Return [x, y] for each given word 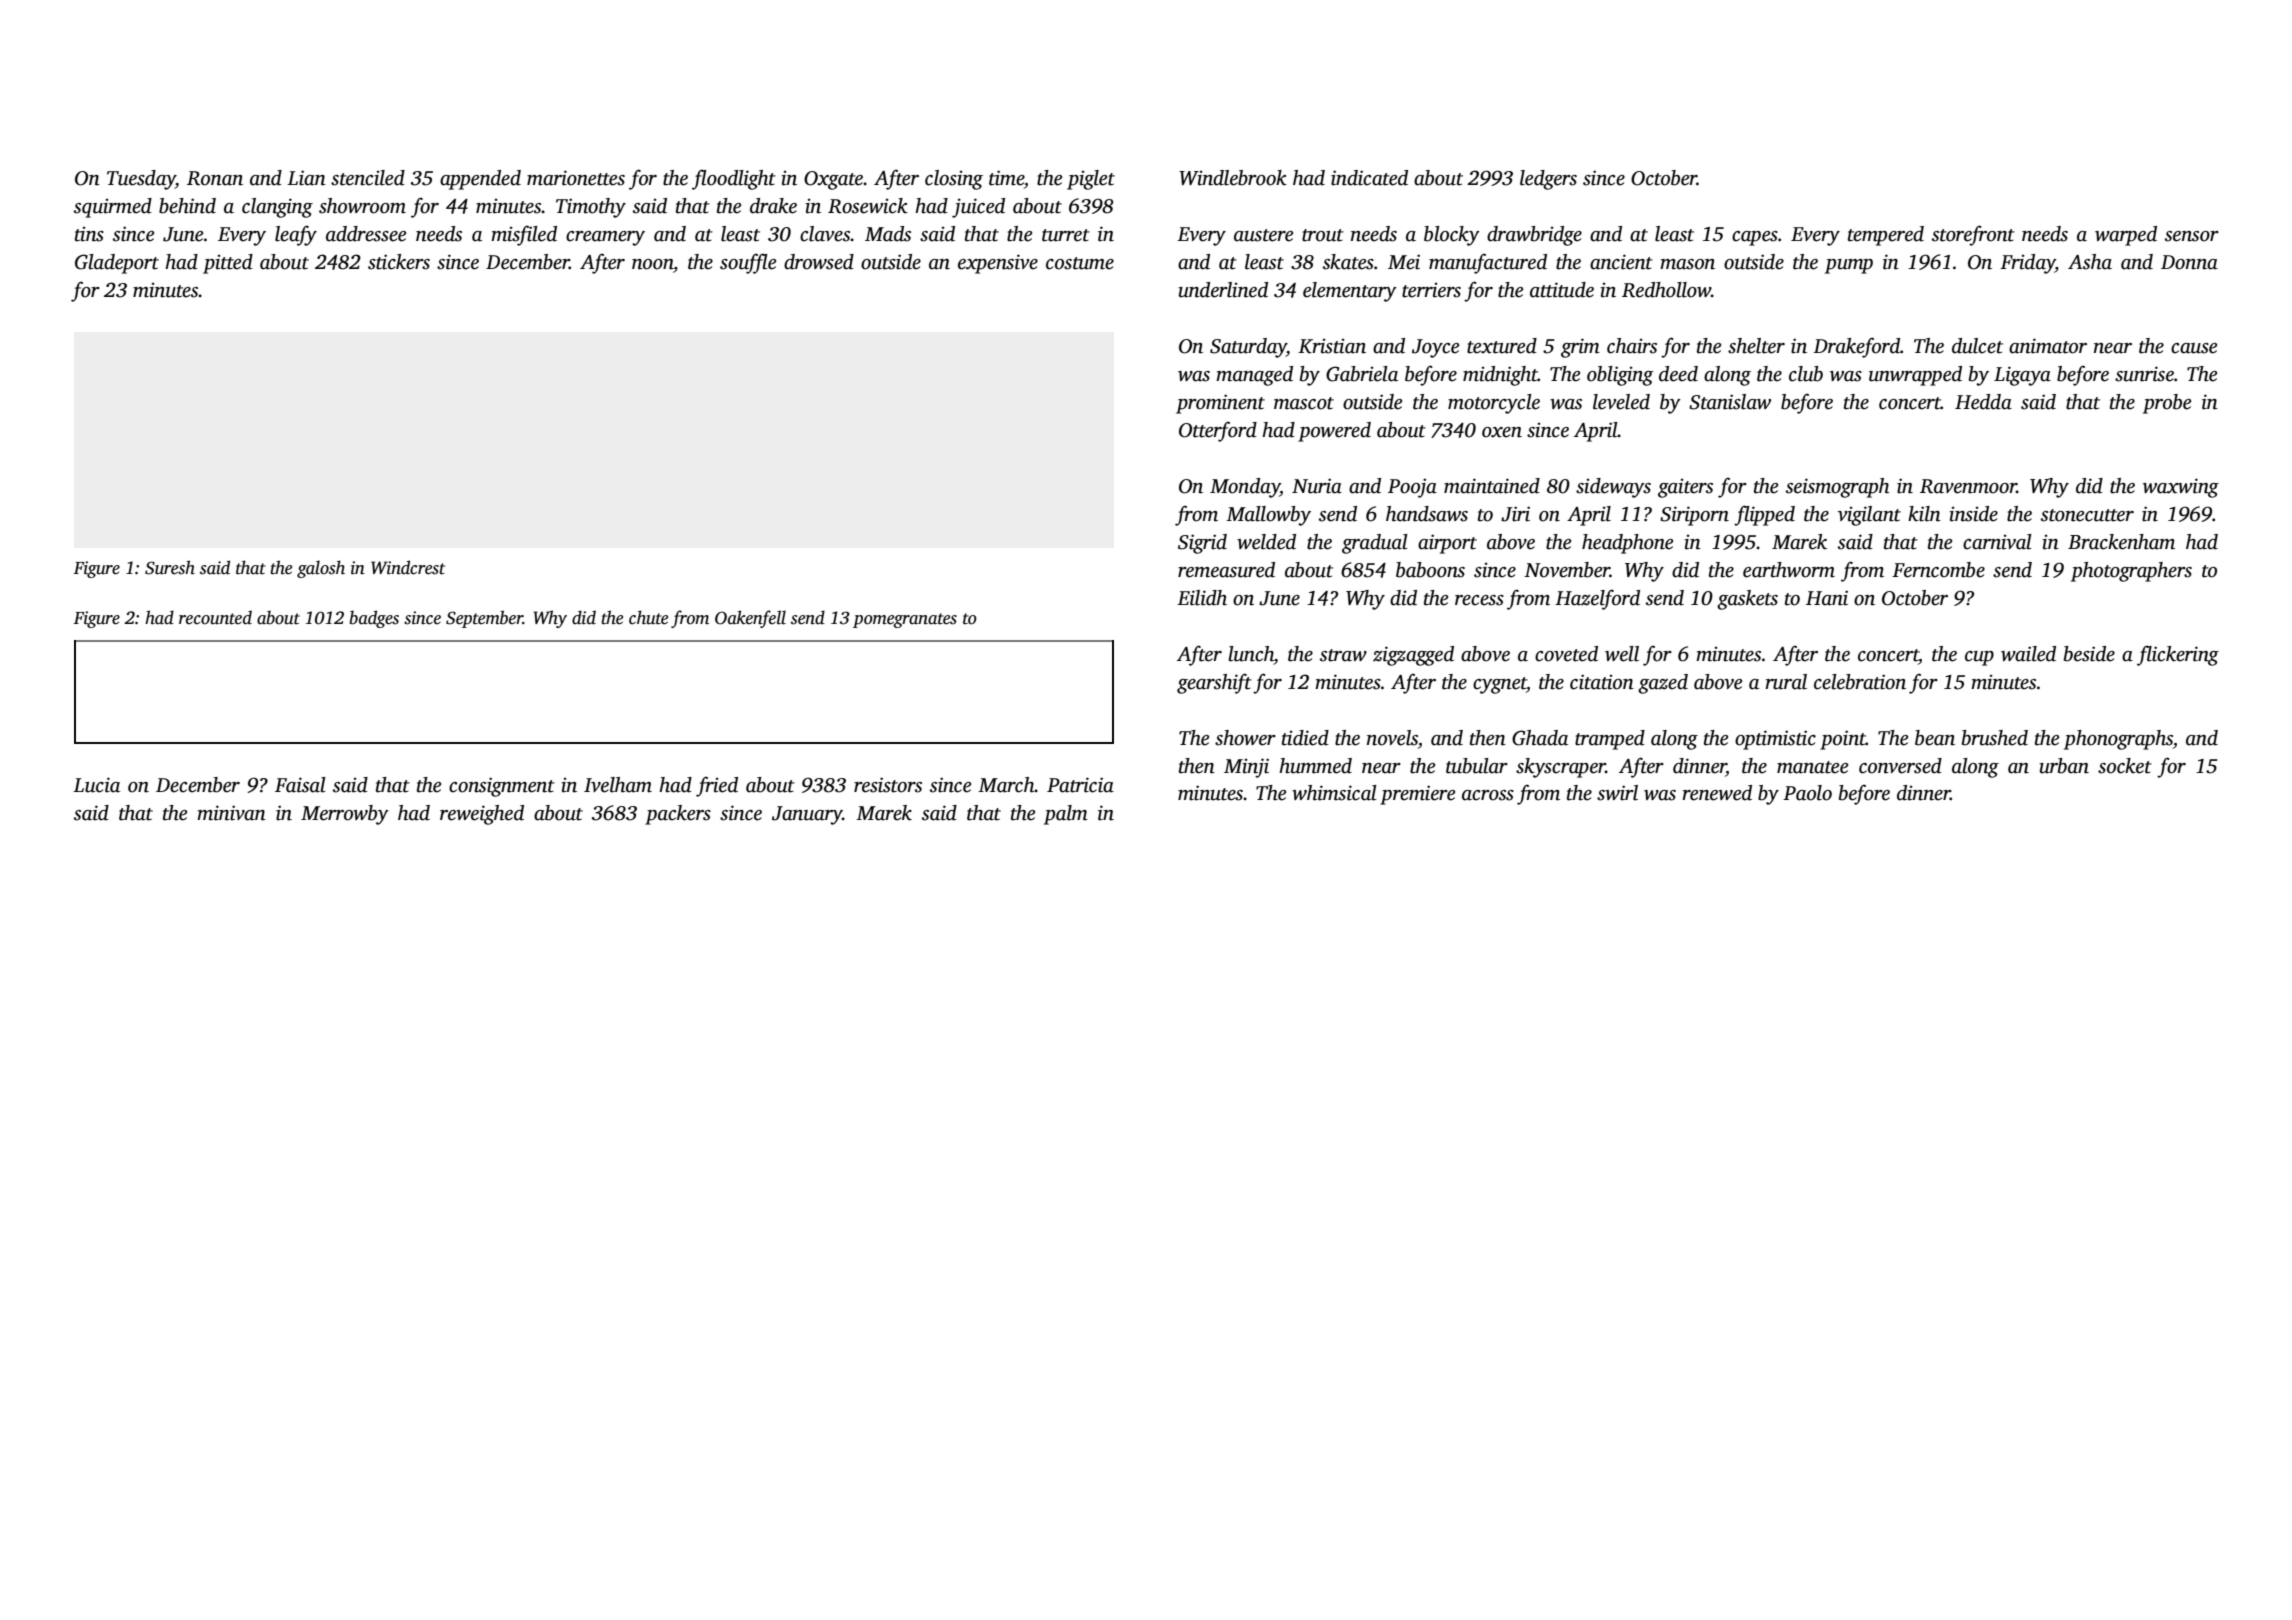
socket [2125, 766]
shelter [1756, 346]
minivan [231, 813]
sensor [2192, 236]
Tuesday [141, 180]
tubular [1477, 766]
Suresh [170, 567]
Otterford [1218, 431]
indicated [1369, 178]
